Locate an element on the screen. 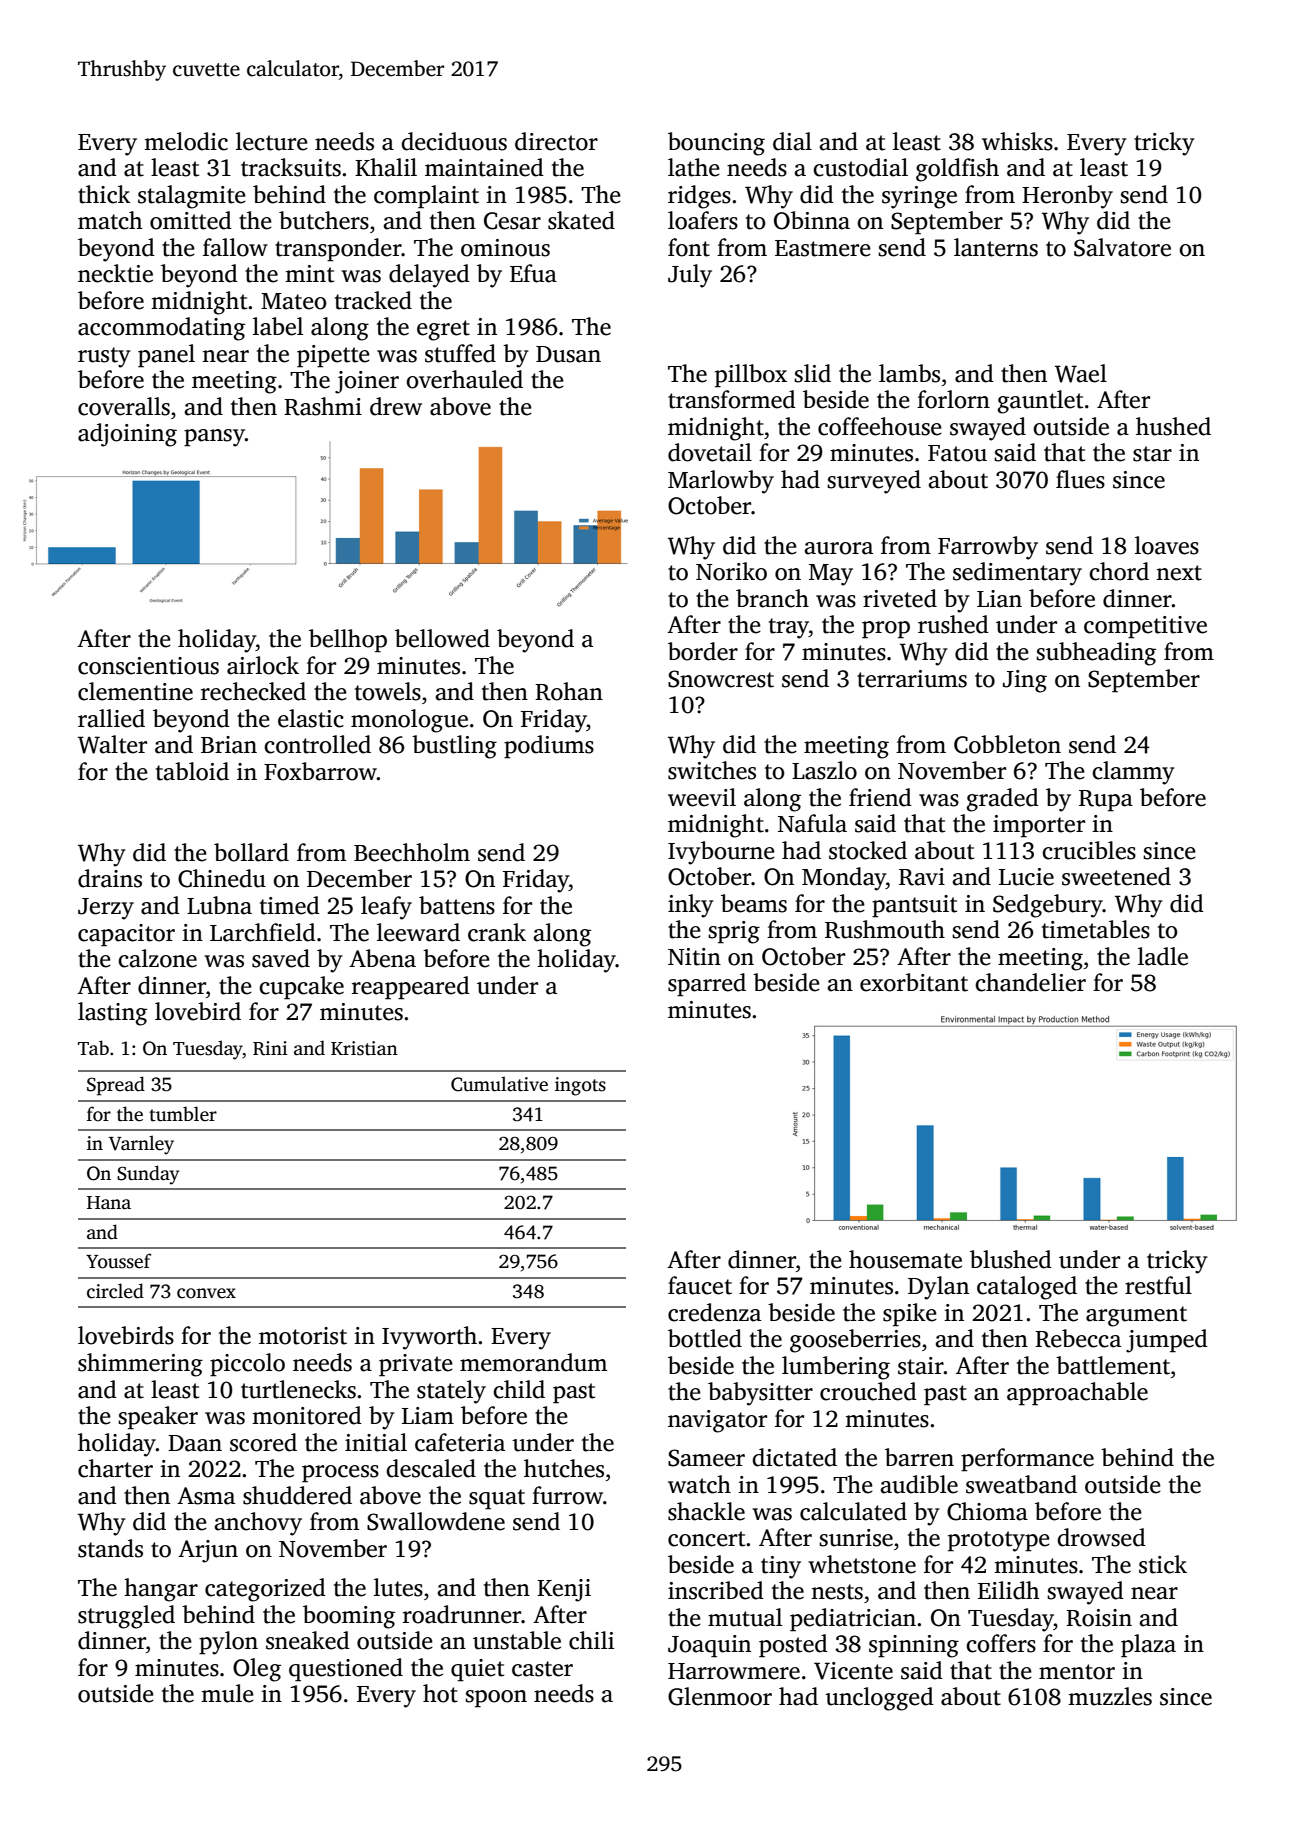 The height and width of the screenshot is (1828, 1293). bottled is located at coordinates (705, 1338).
